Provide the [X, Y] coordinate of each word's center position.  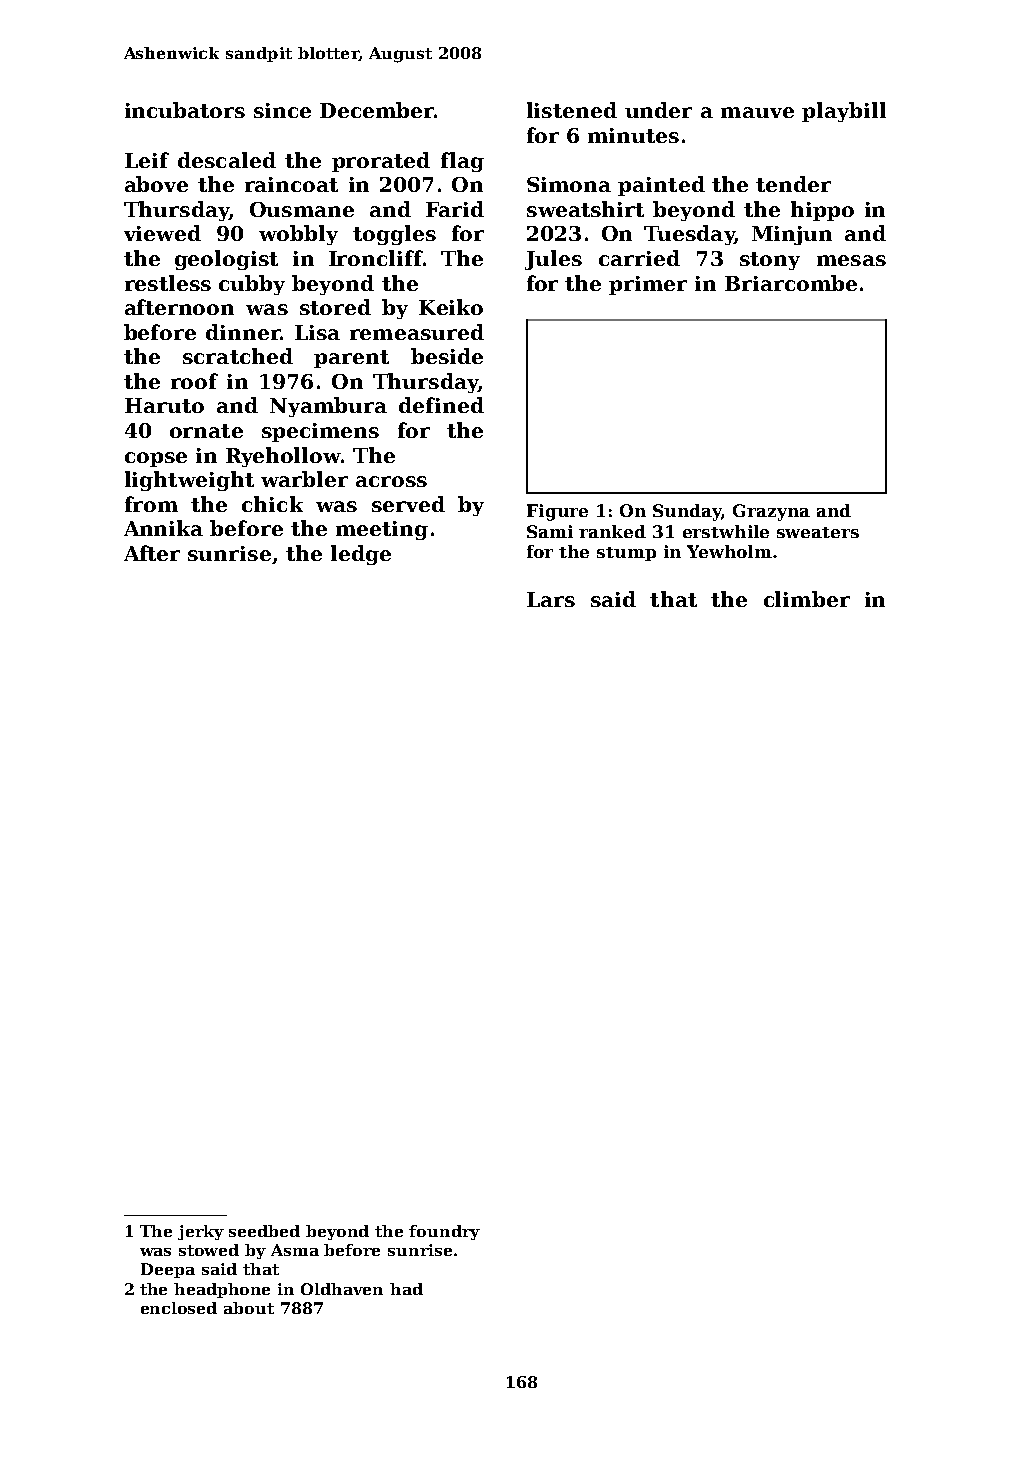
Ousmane [302, 209]
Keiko [451, 307]
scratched [238, 356]
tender [793, 184]
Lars [551, 599]
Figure [557, 512]
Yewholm [729, 551]
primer [648, 285]
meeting [382, 530]
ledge [361, 555]
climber [807, 599]
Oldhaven [342, 1289]
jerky [201, 1232]
